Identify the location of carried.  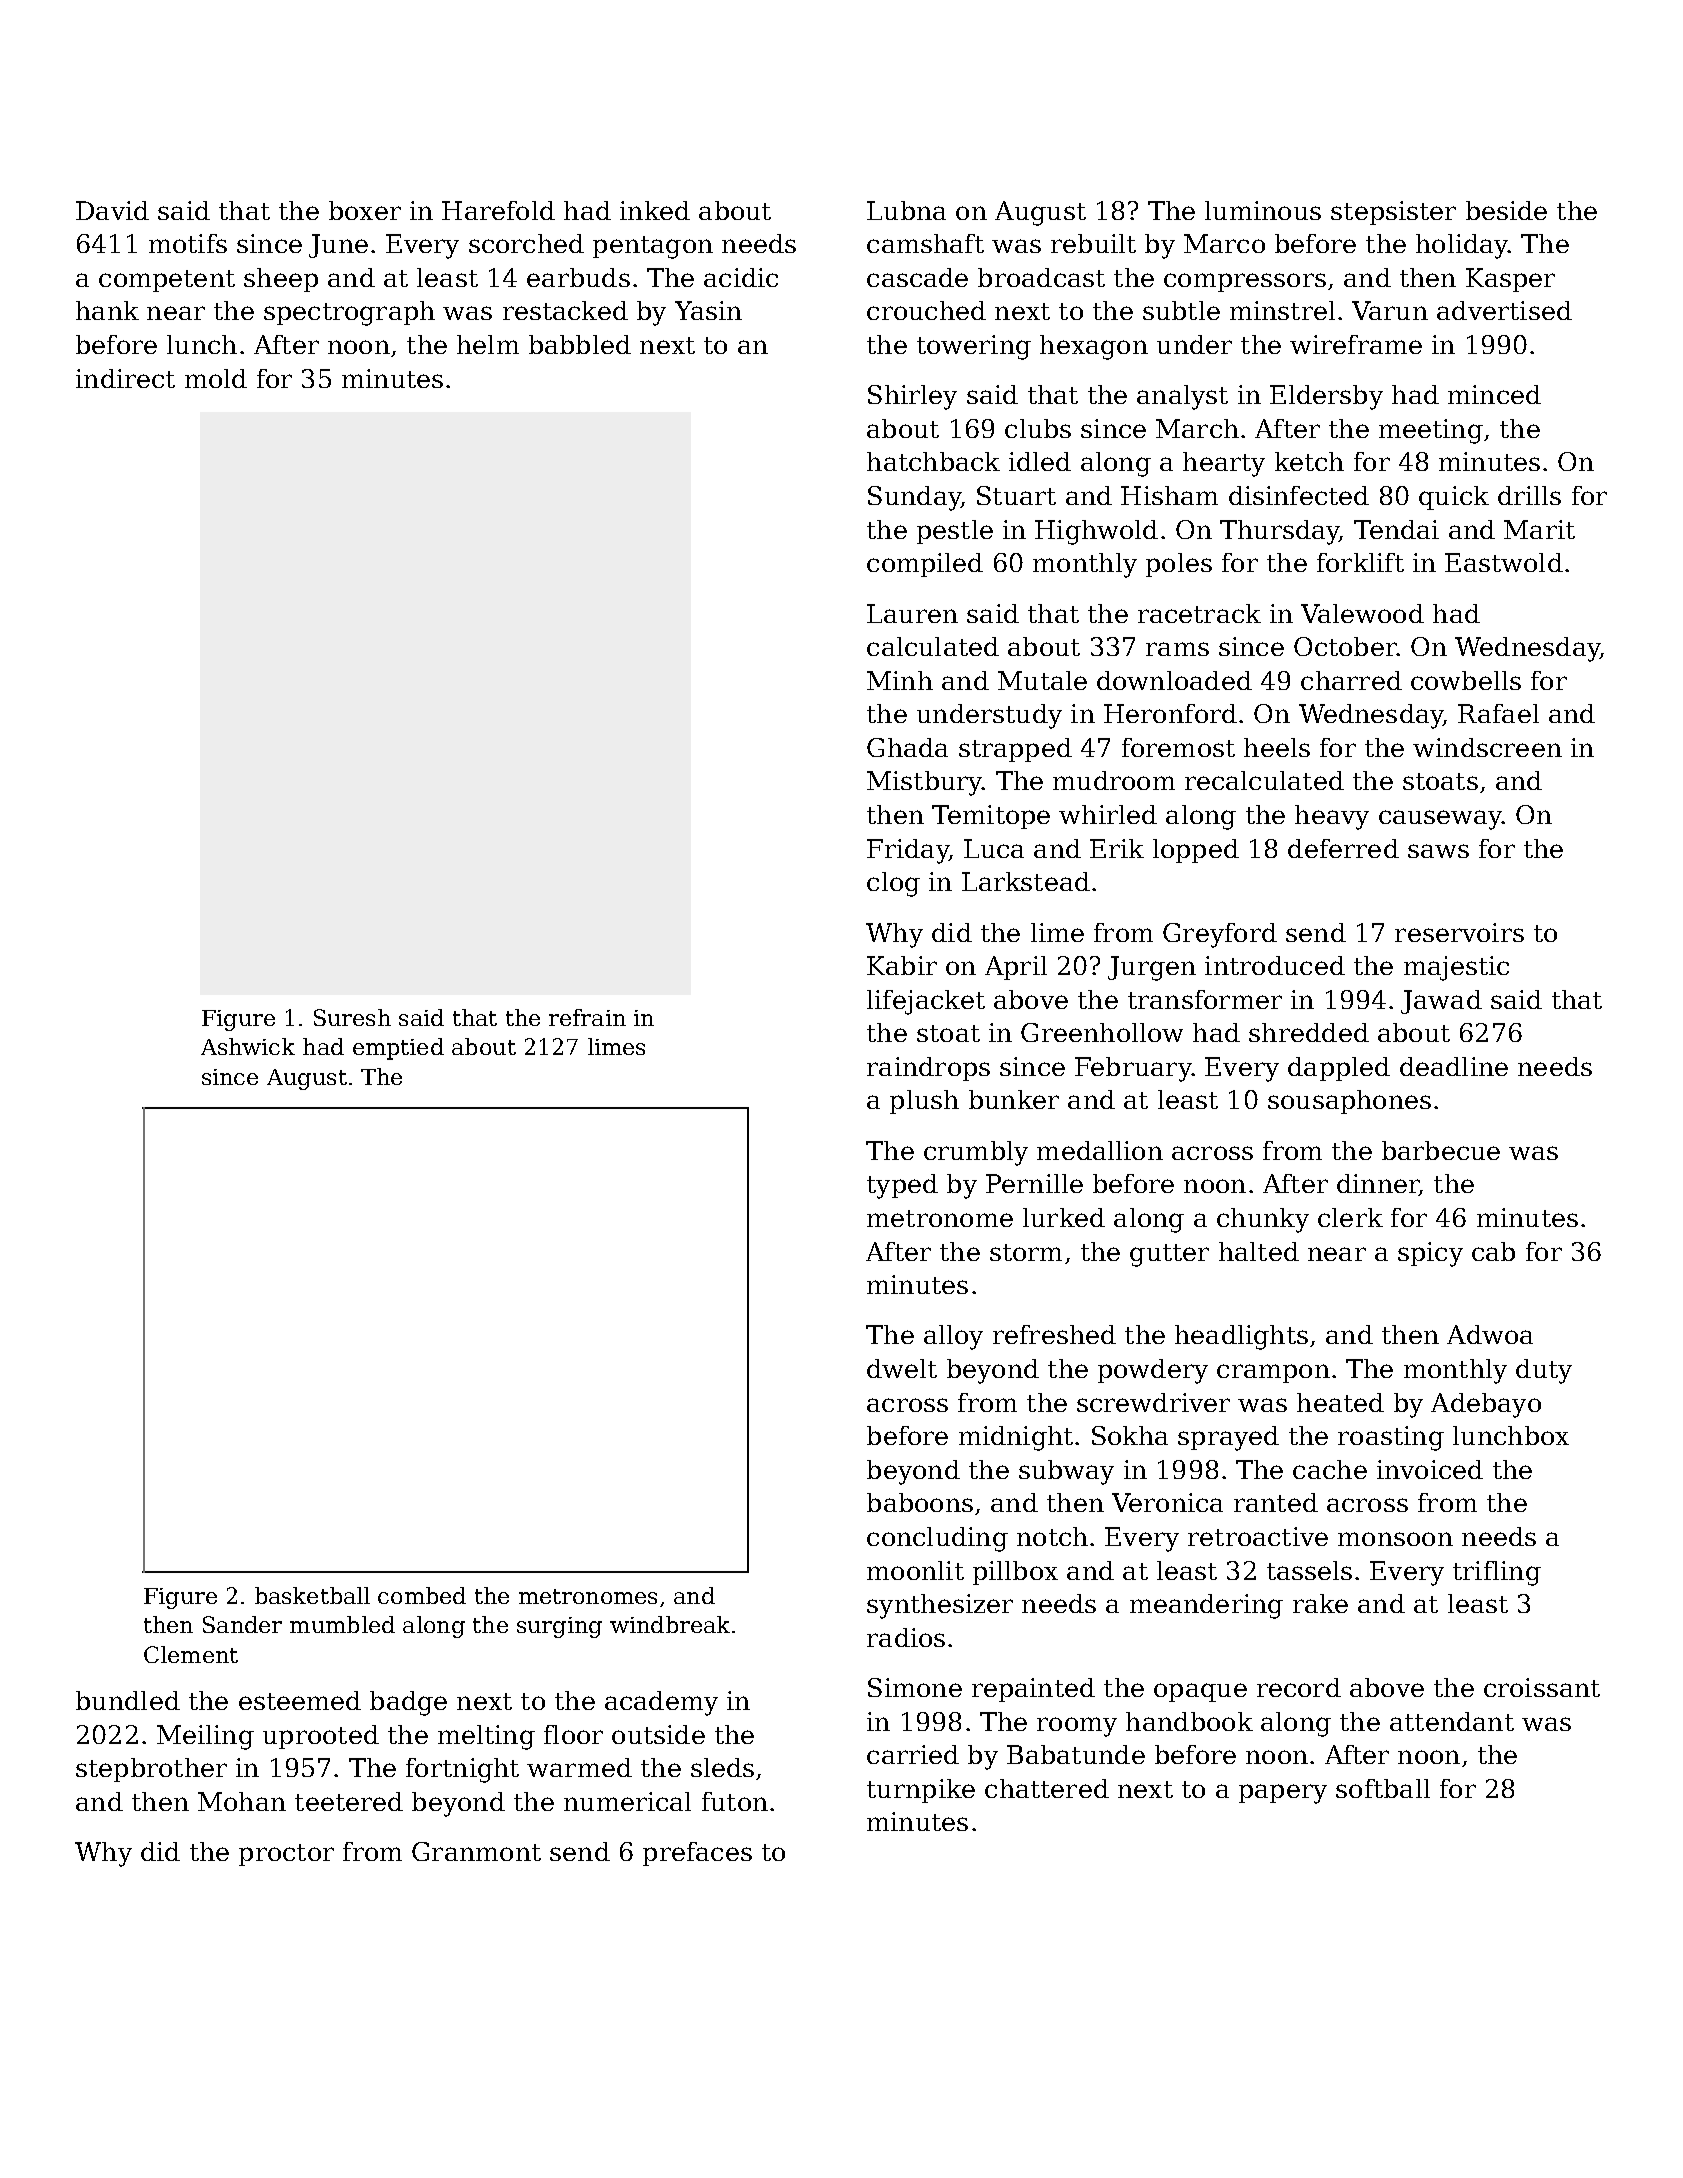
(913, 1754).
